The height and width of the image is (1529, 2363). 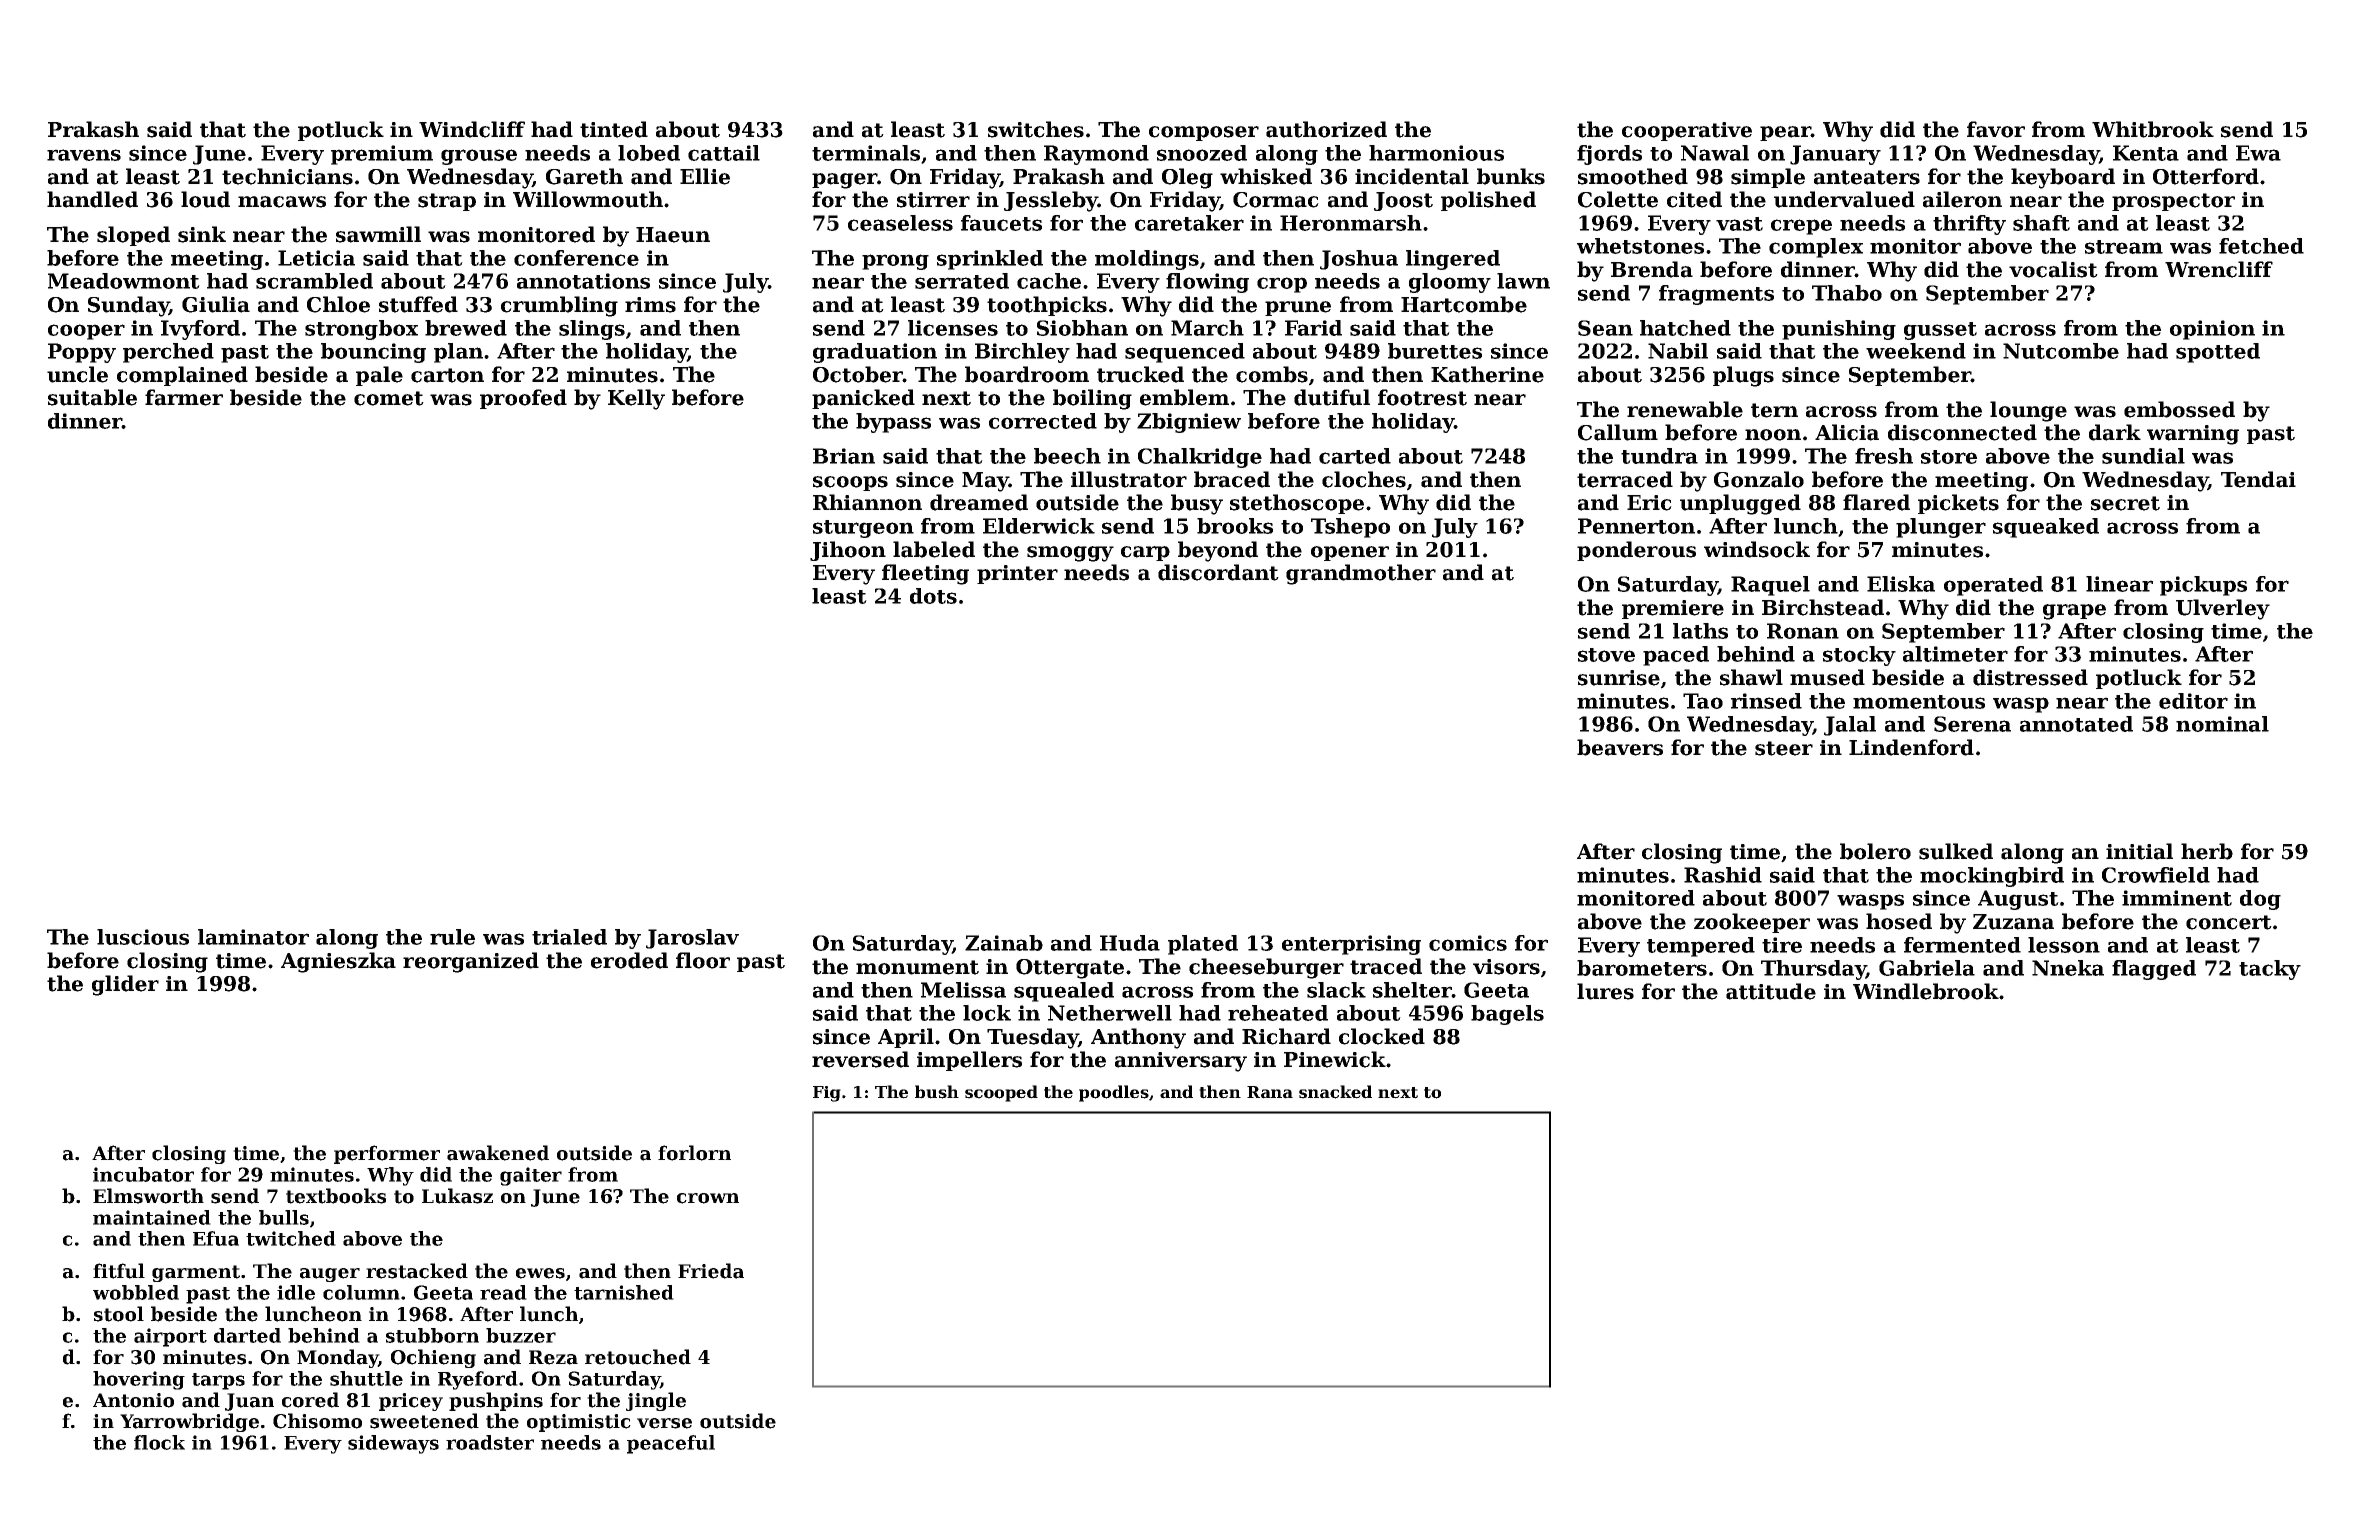 What do you see at coordinates (848, 551) in the image?
I see `Jihoon` at bounding box center [848, 551].
